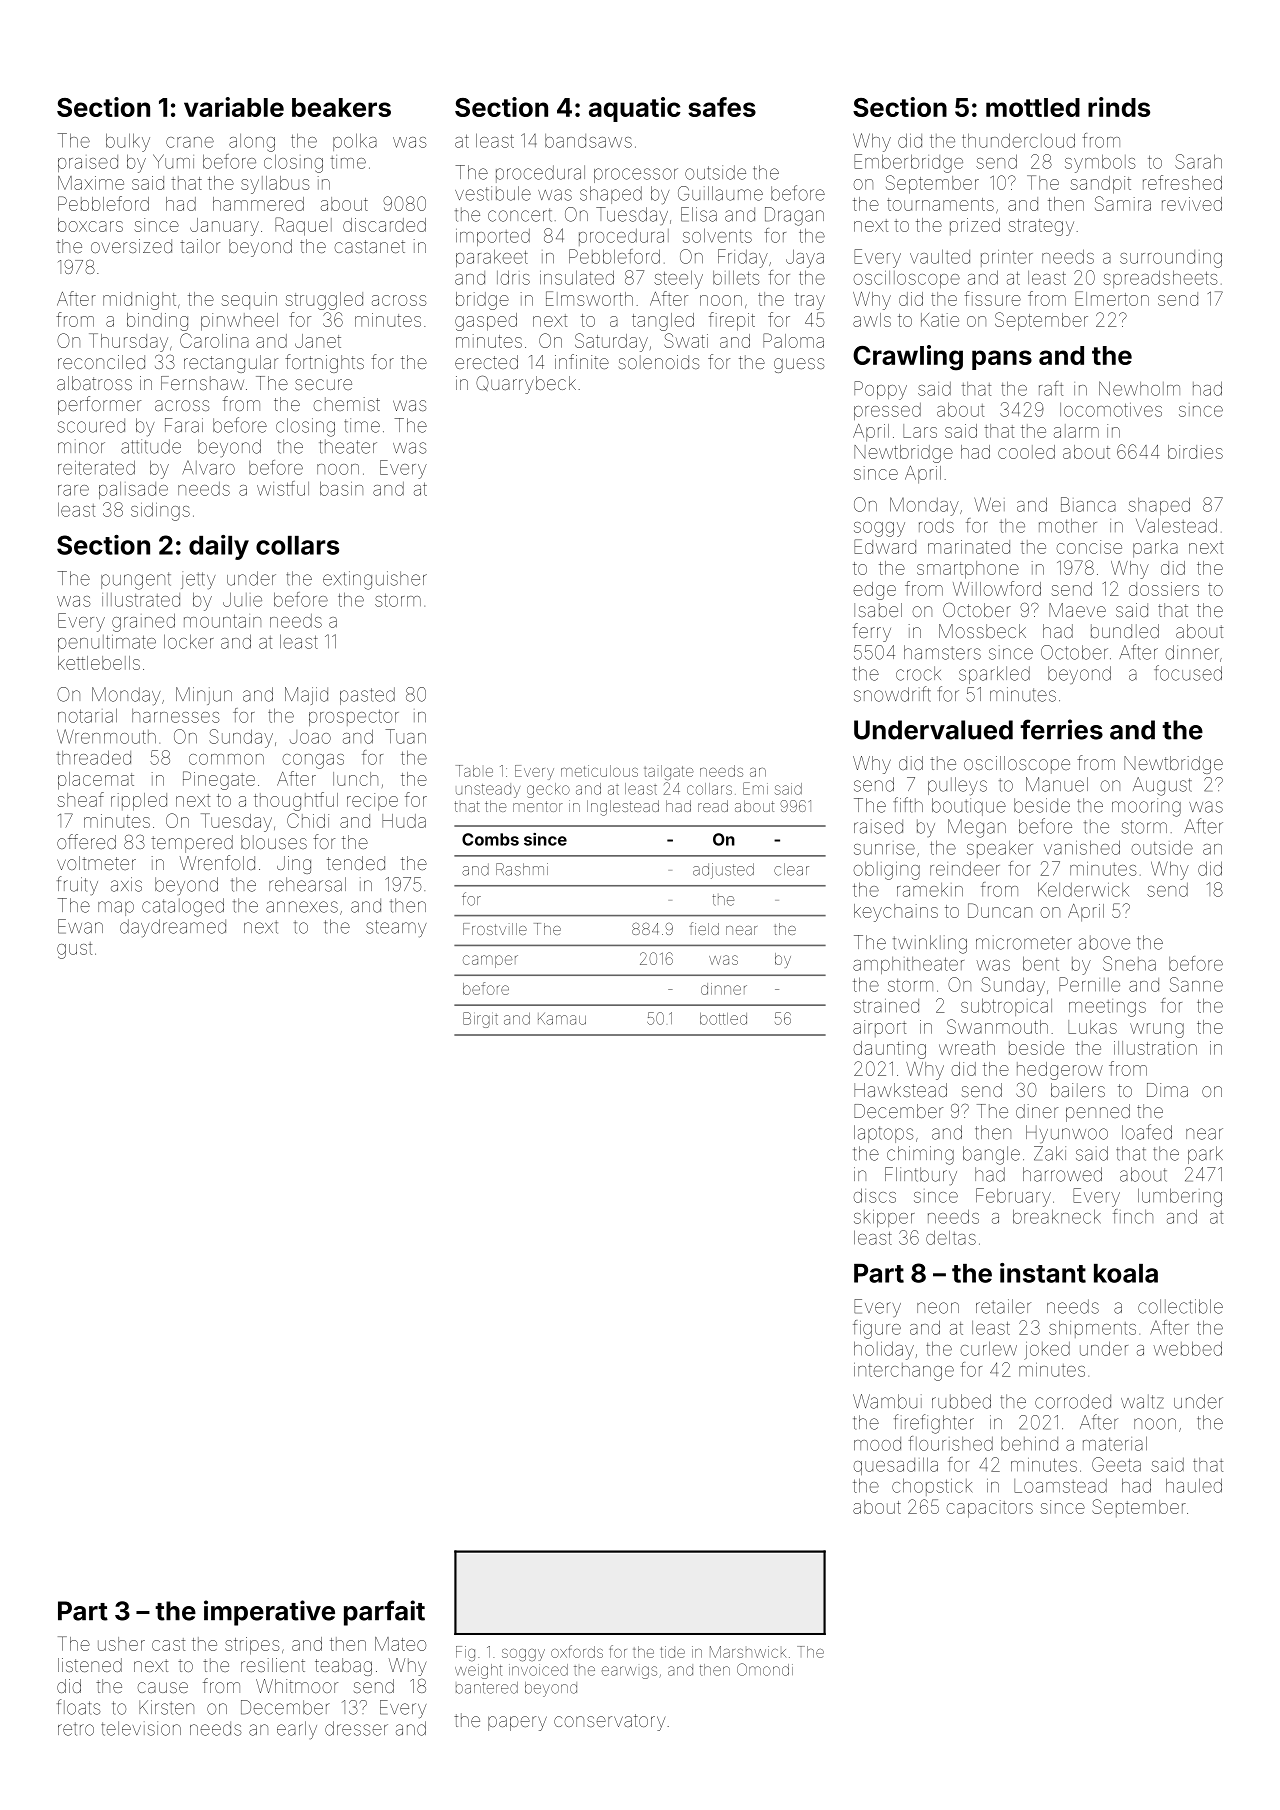 This screenshot has height=1810, width=1280. Describe the element at coordinates (297, 1730) in the screenshot. I see `early` at that location.
